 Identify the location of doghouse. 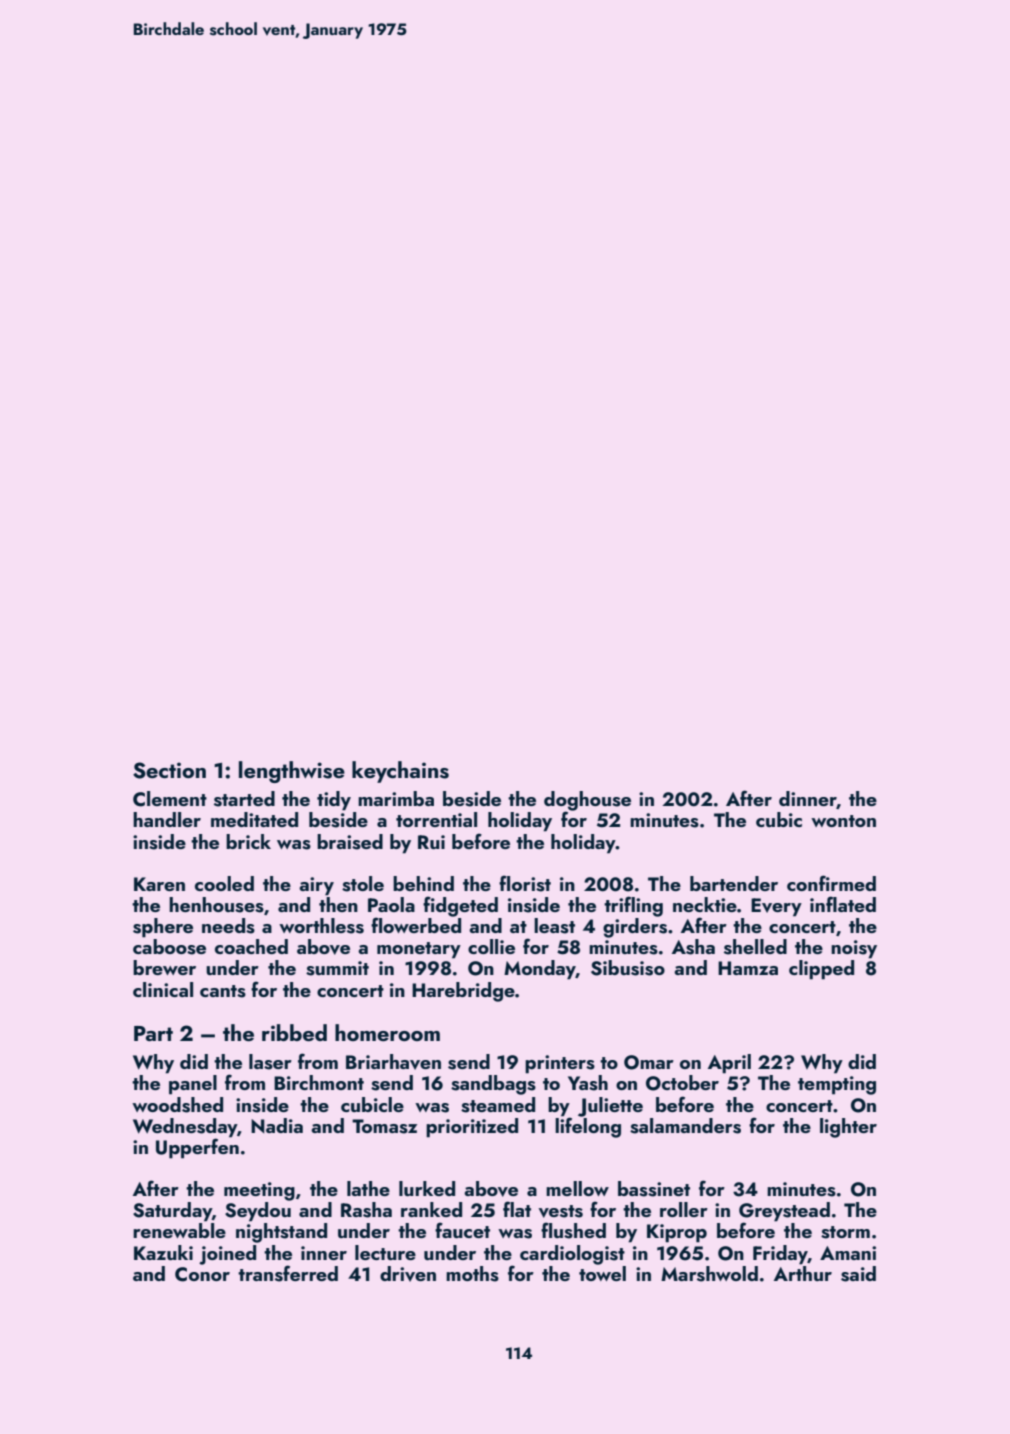
(587, 801).
